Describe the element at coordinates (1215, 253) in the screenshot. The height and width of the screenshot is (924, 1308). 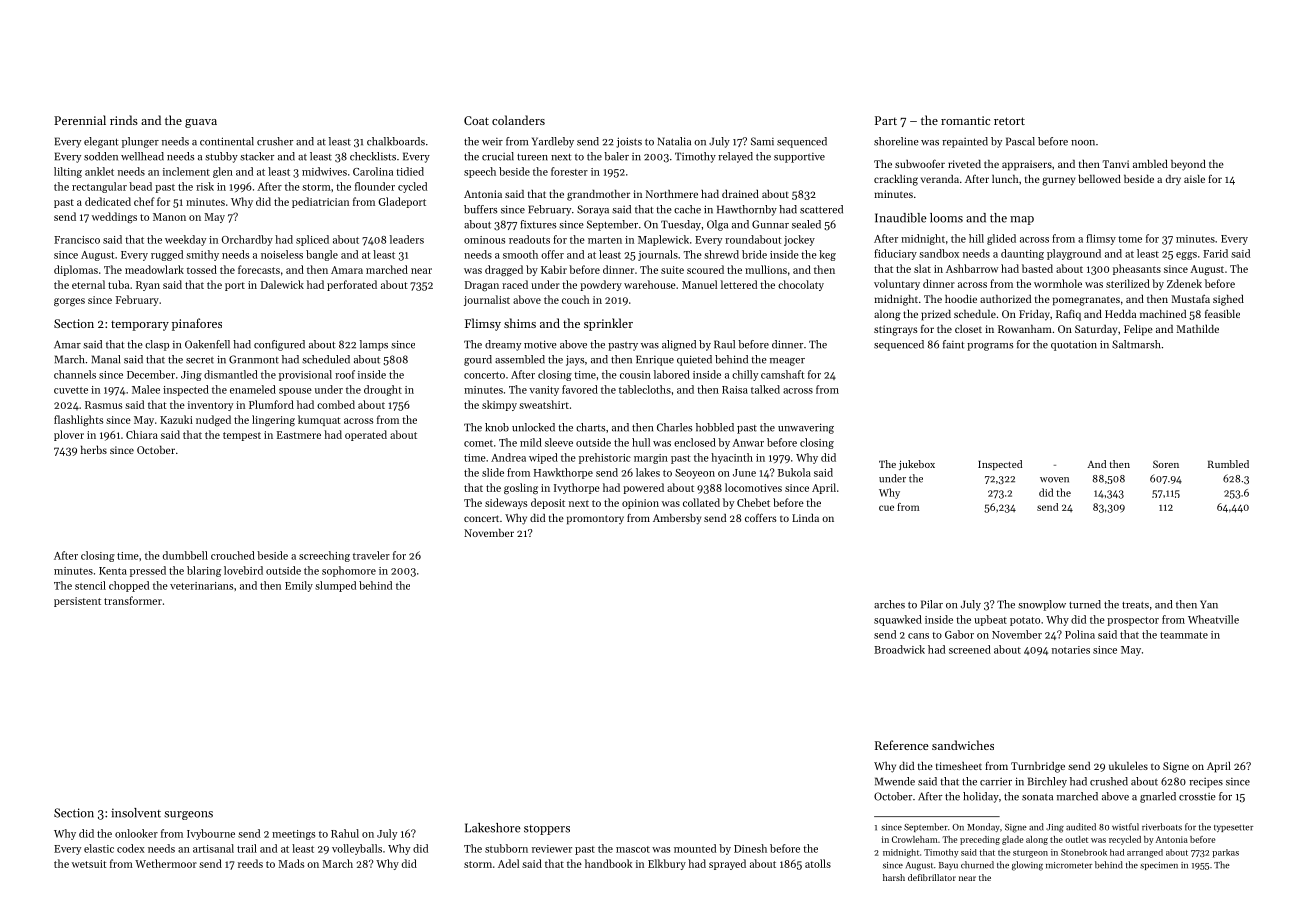
I see `Farid` at that location.
